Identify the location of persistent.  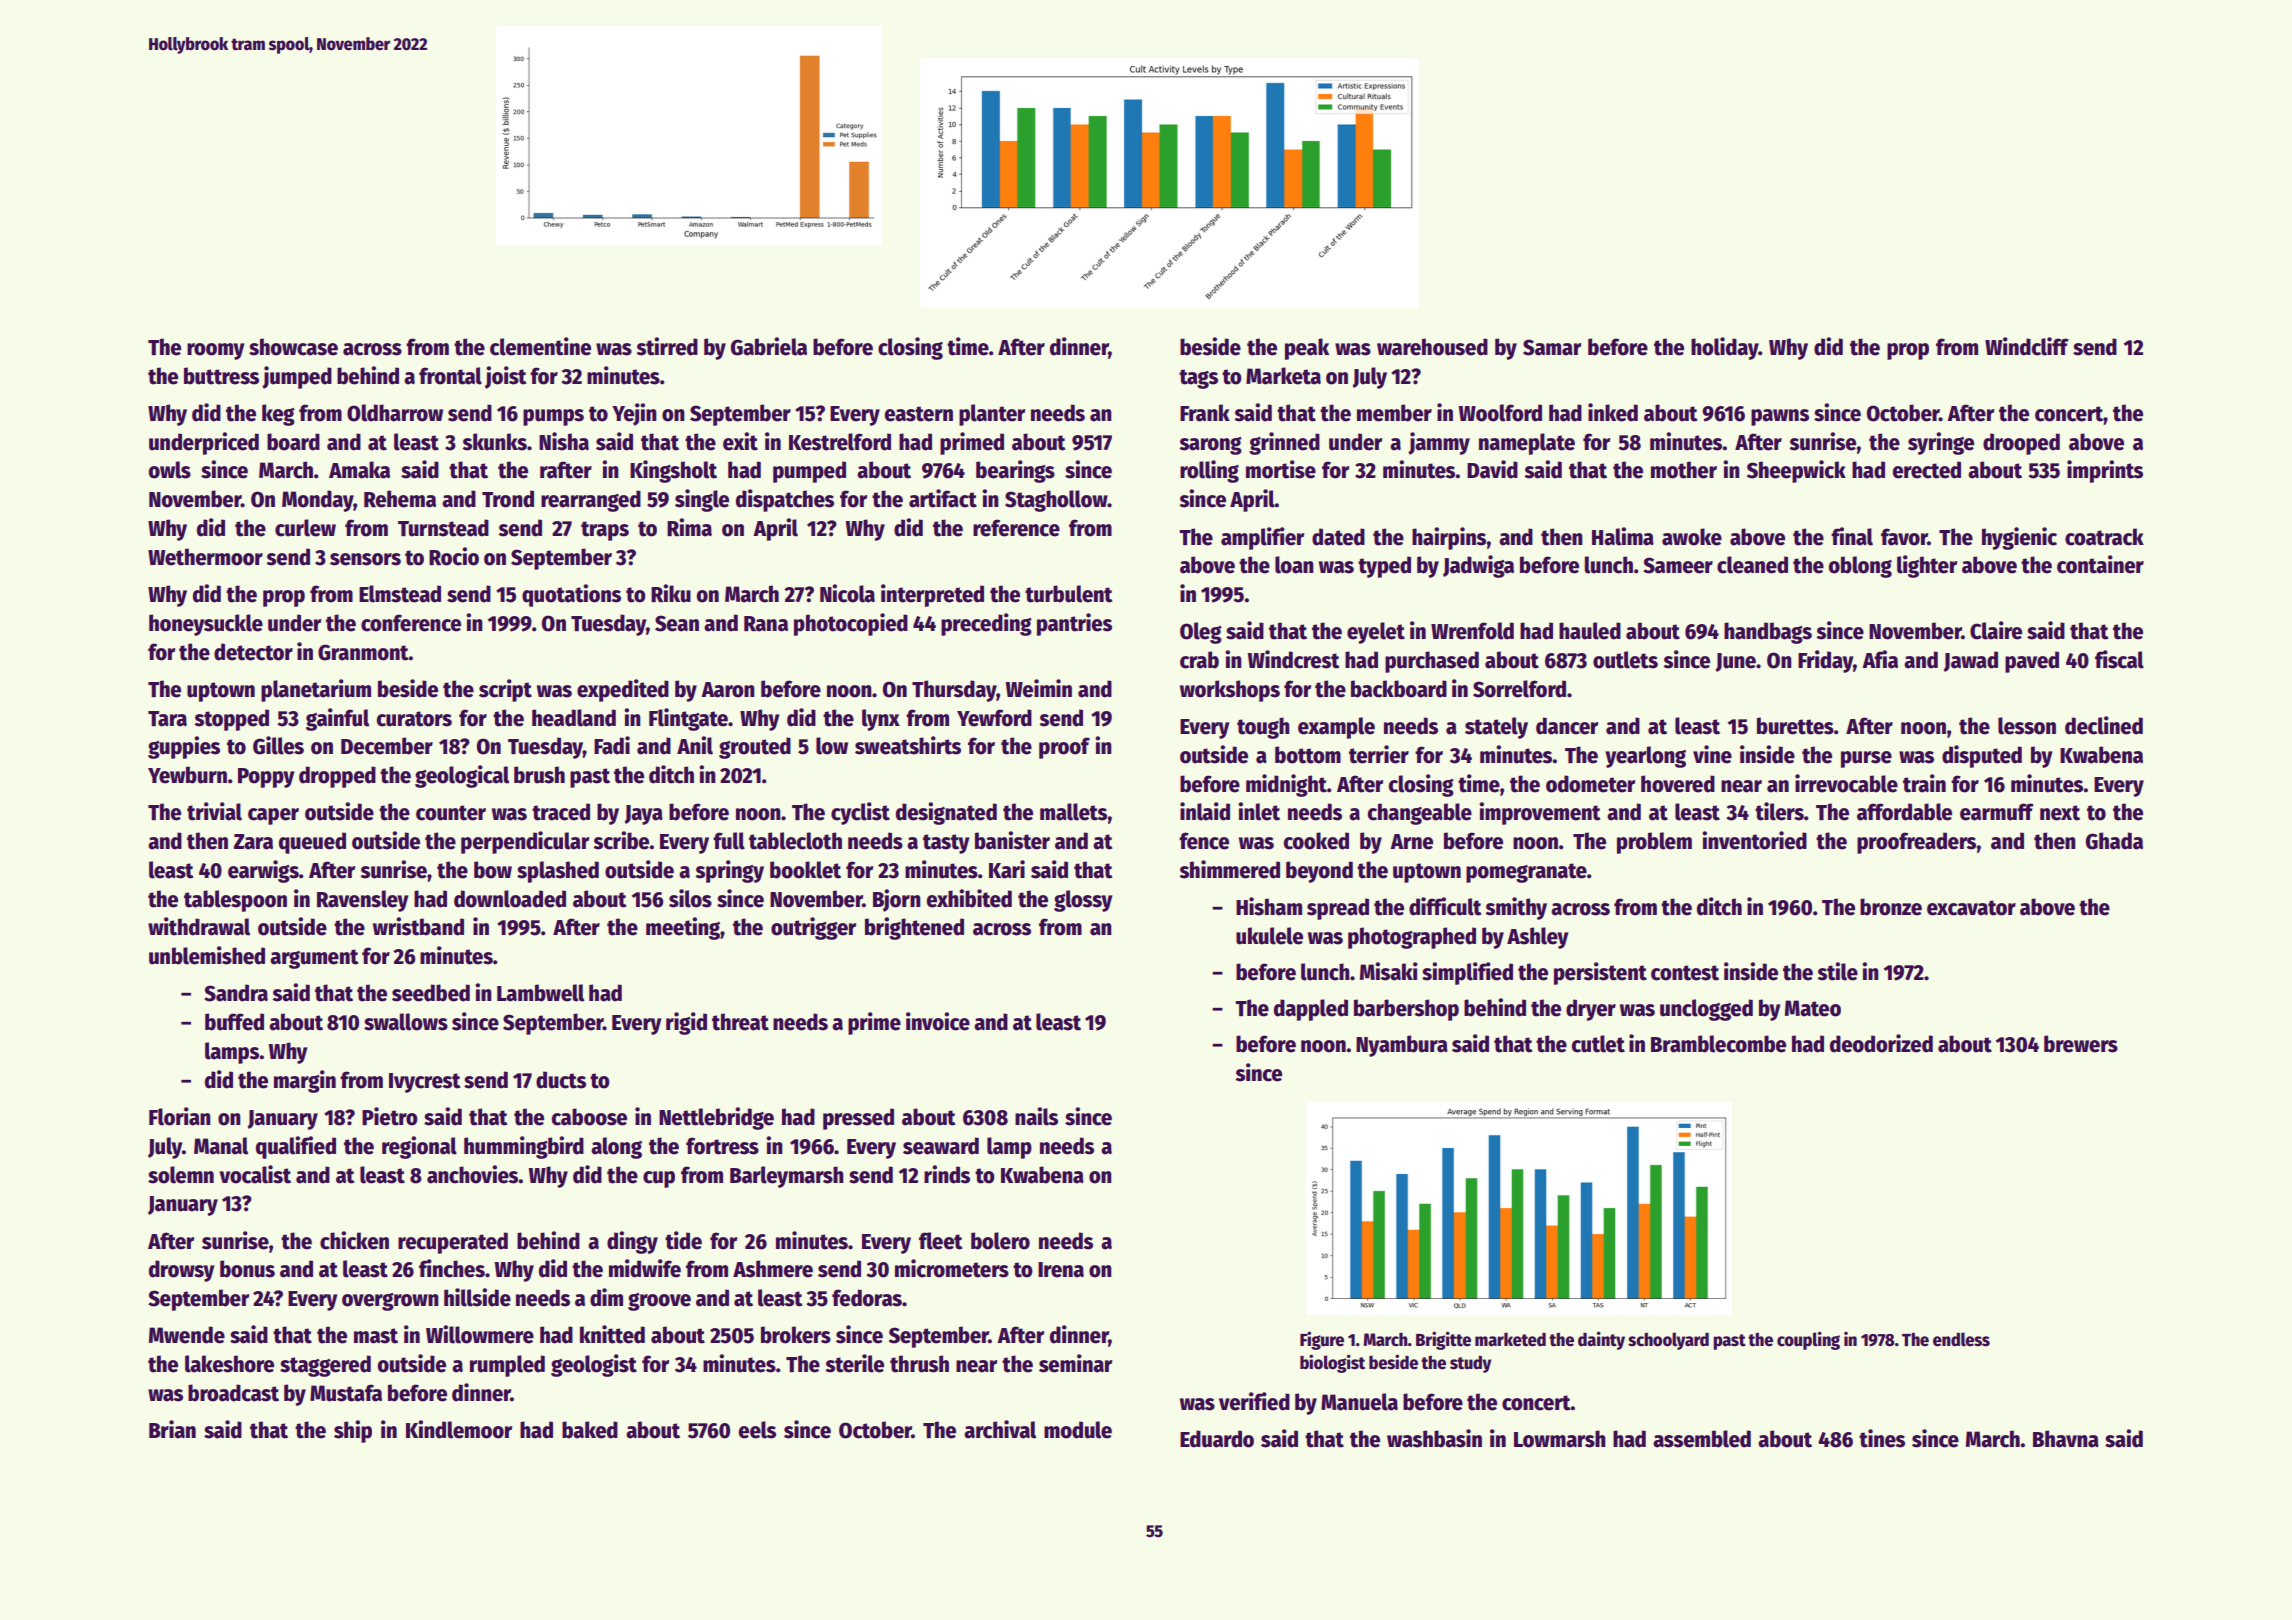
(1600, 973).
